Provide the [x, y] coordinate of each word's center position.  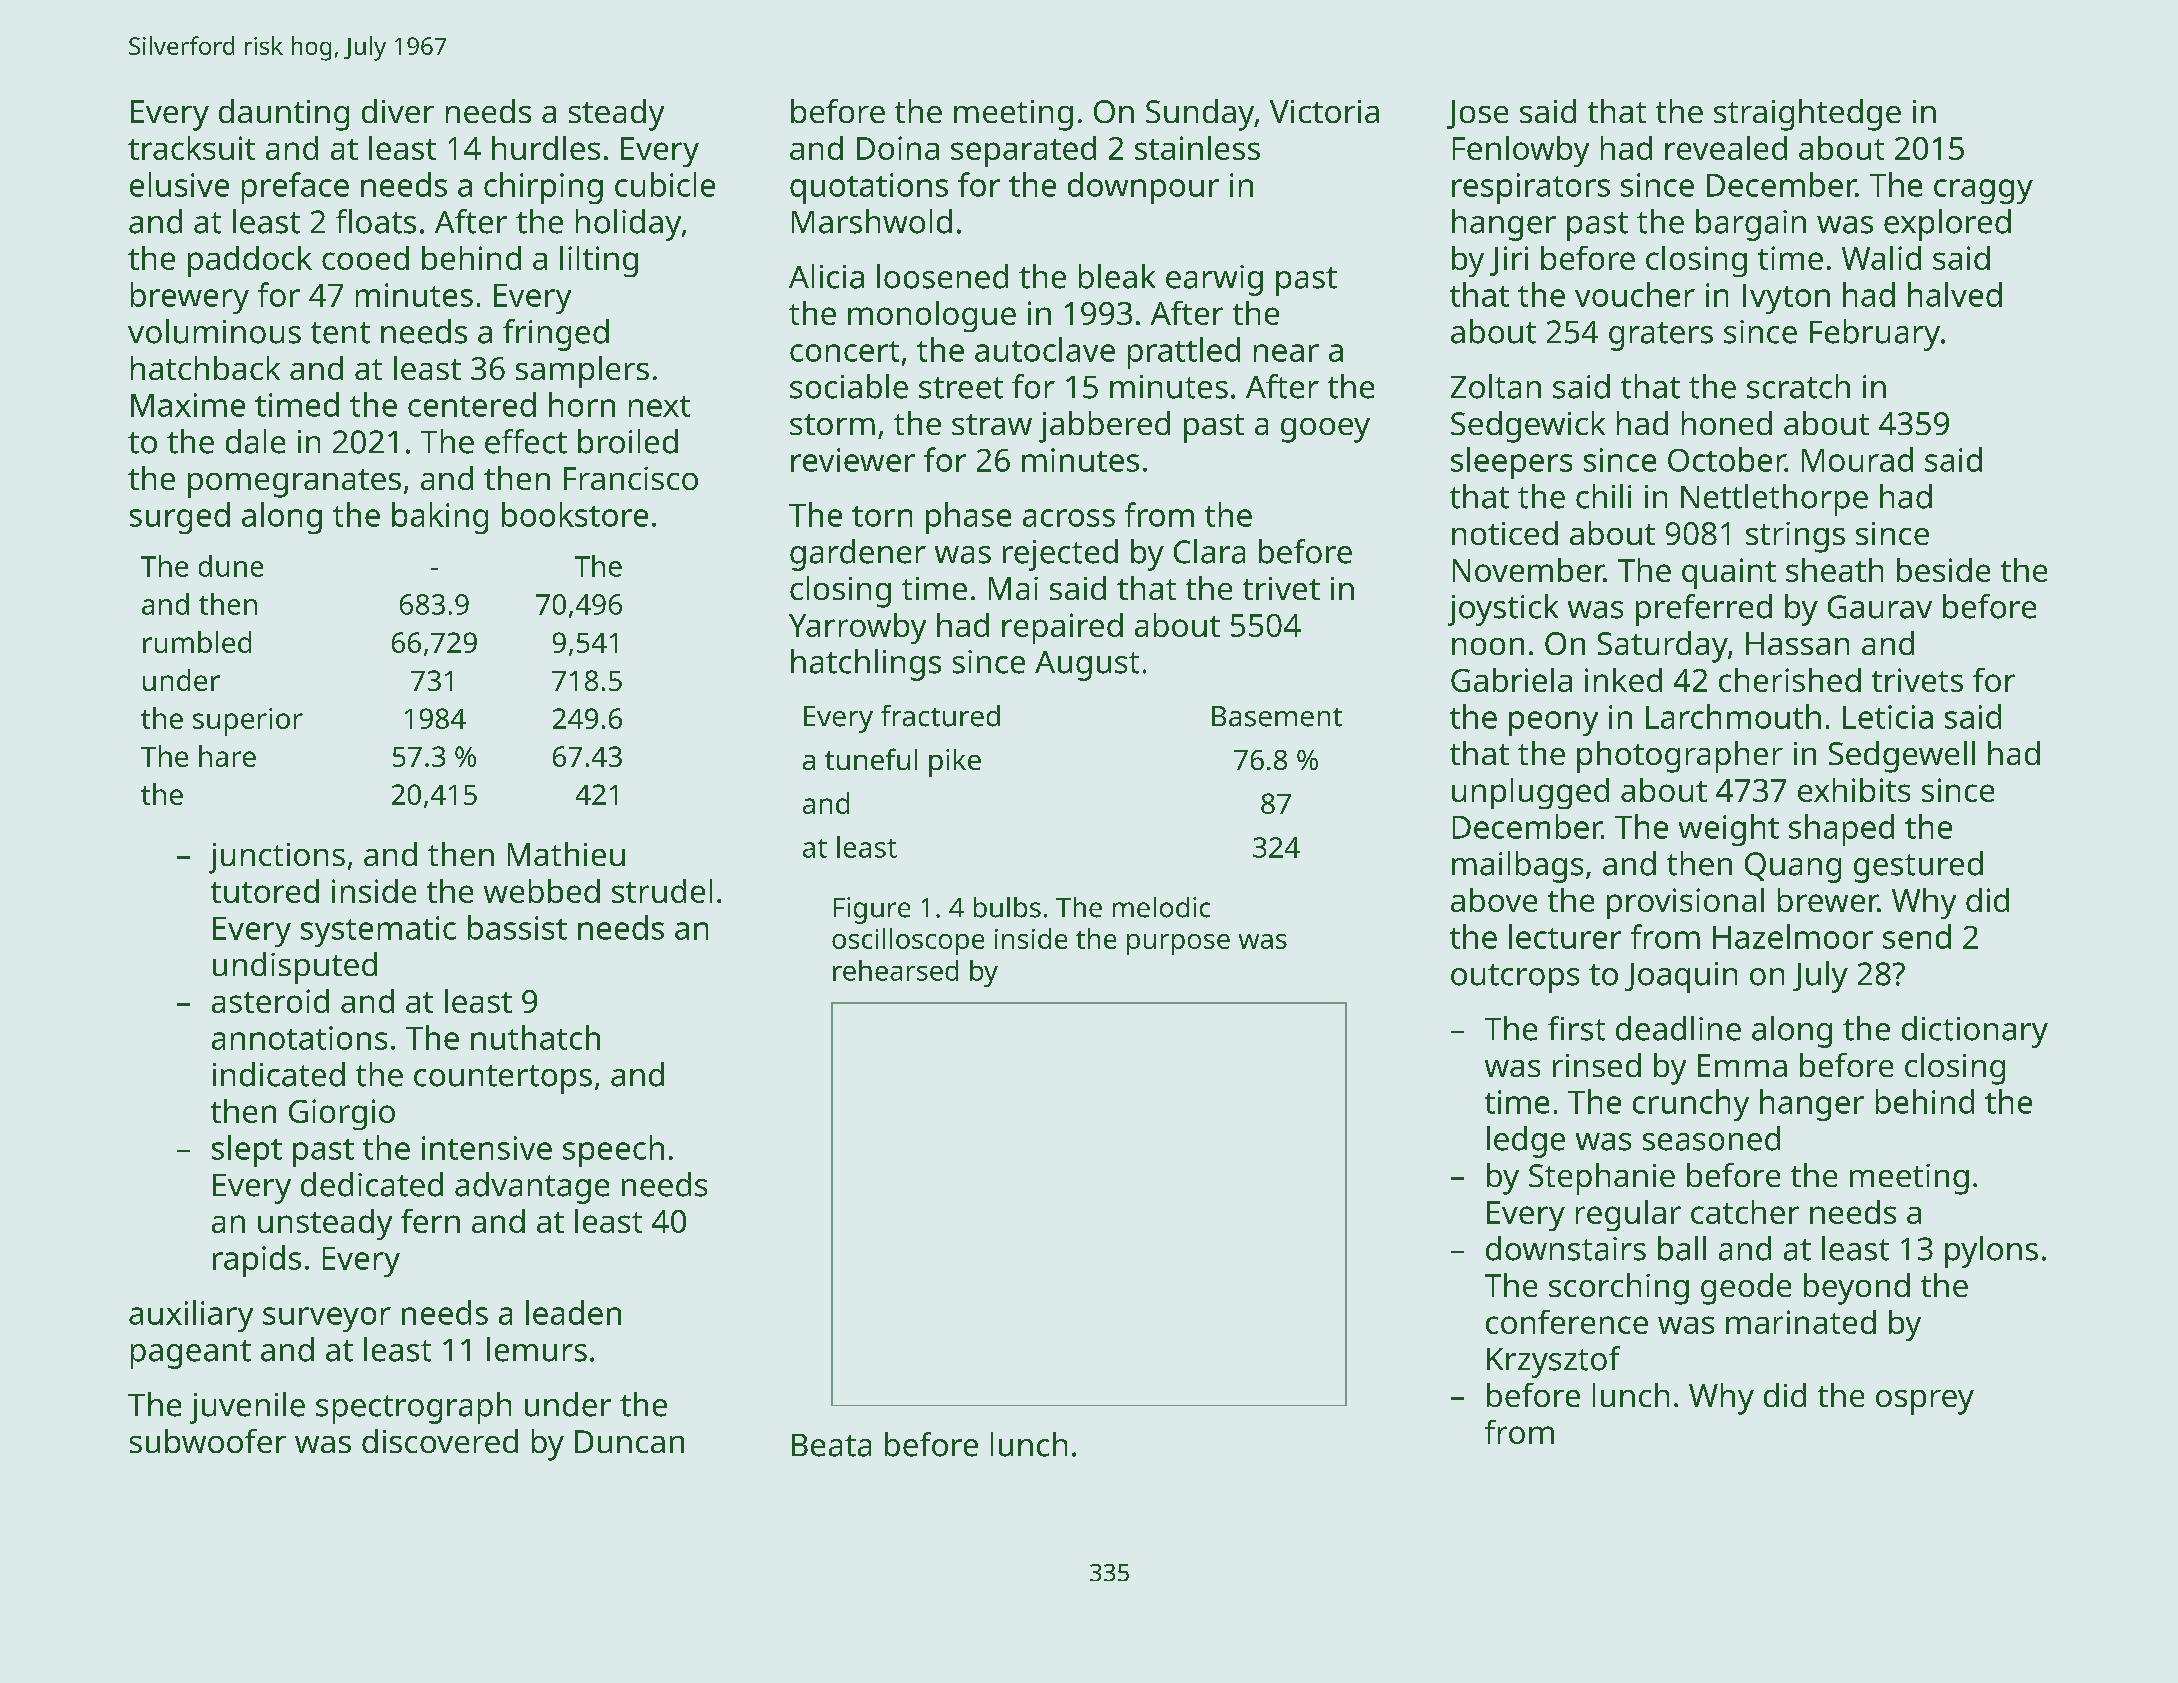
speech [613, 1151]
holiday [628, 225]
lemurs [537, 1349]
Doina [898, 148]
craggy [1983, 191]
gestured [1918, 867]
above [1494, 900]
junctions [277, 858]
